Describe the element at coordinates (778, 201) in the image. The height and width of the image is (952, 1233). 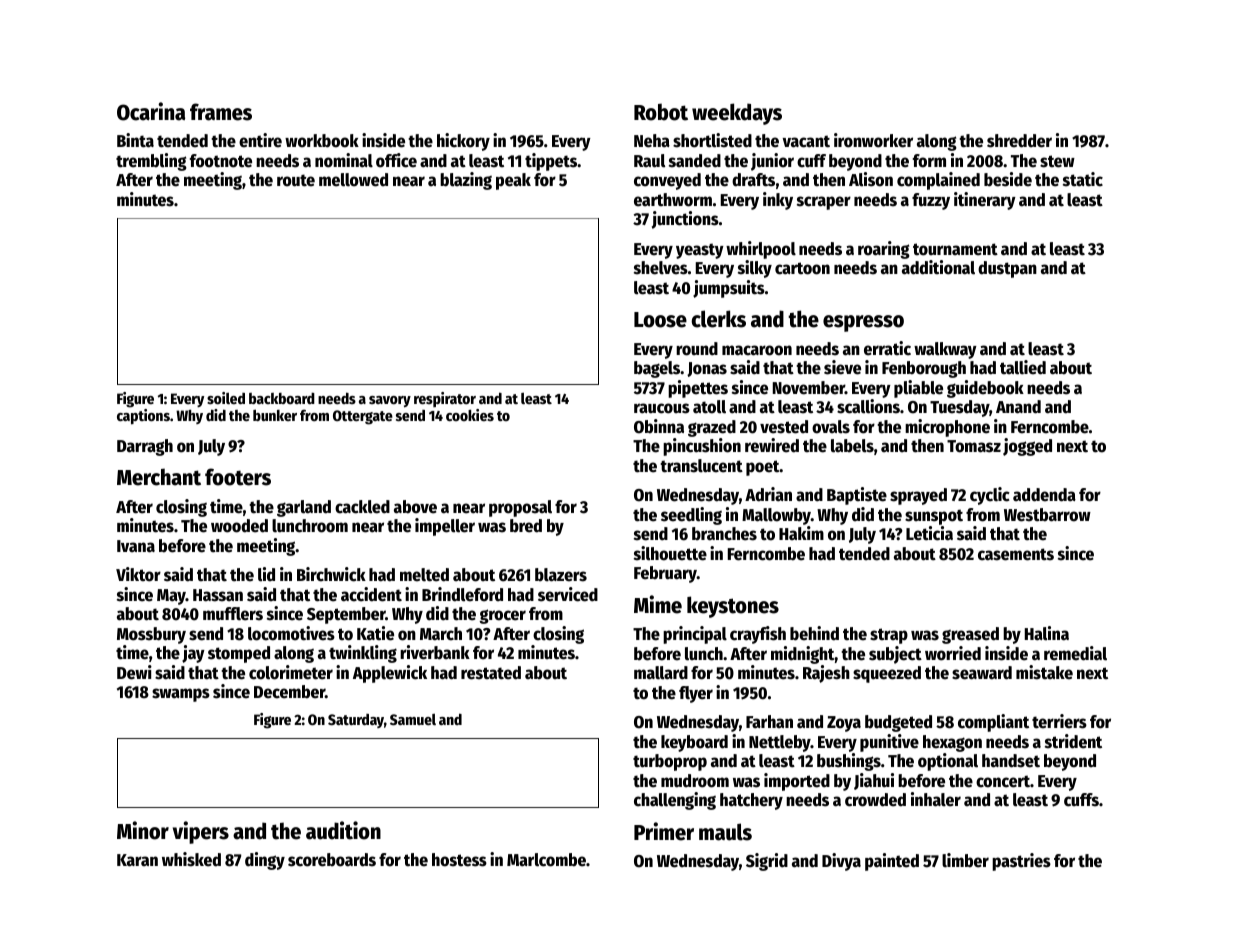
I see `inky` at that location.
